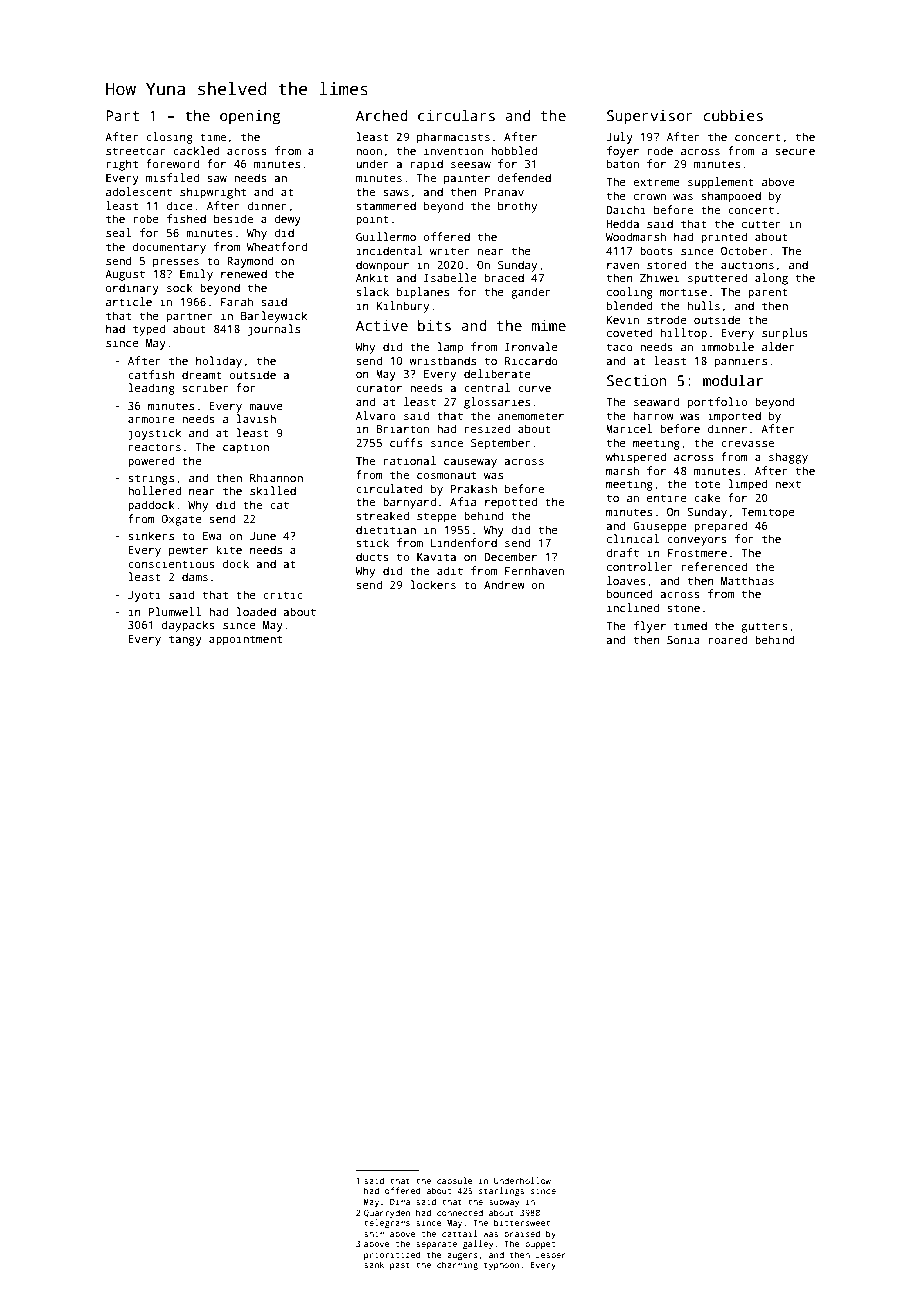 This screenshot has height=1308, width=924. Describe the element at coordinates (250, 262) in the screenshot. I see `Raymond` at that location.
